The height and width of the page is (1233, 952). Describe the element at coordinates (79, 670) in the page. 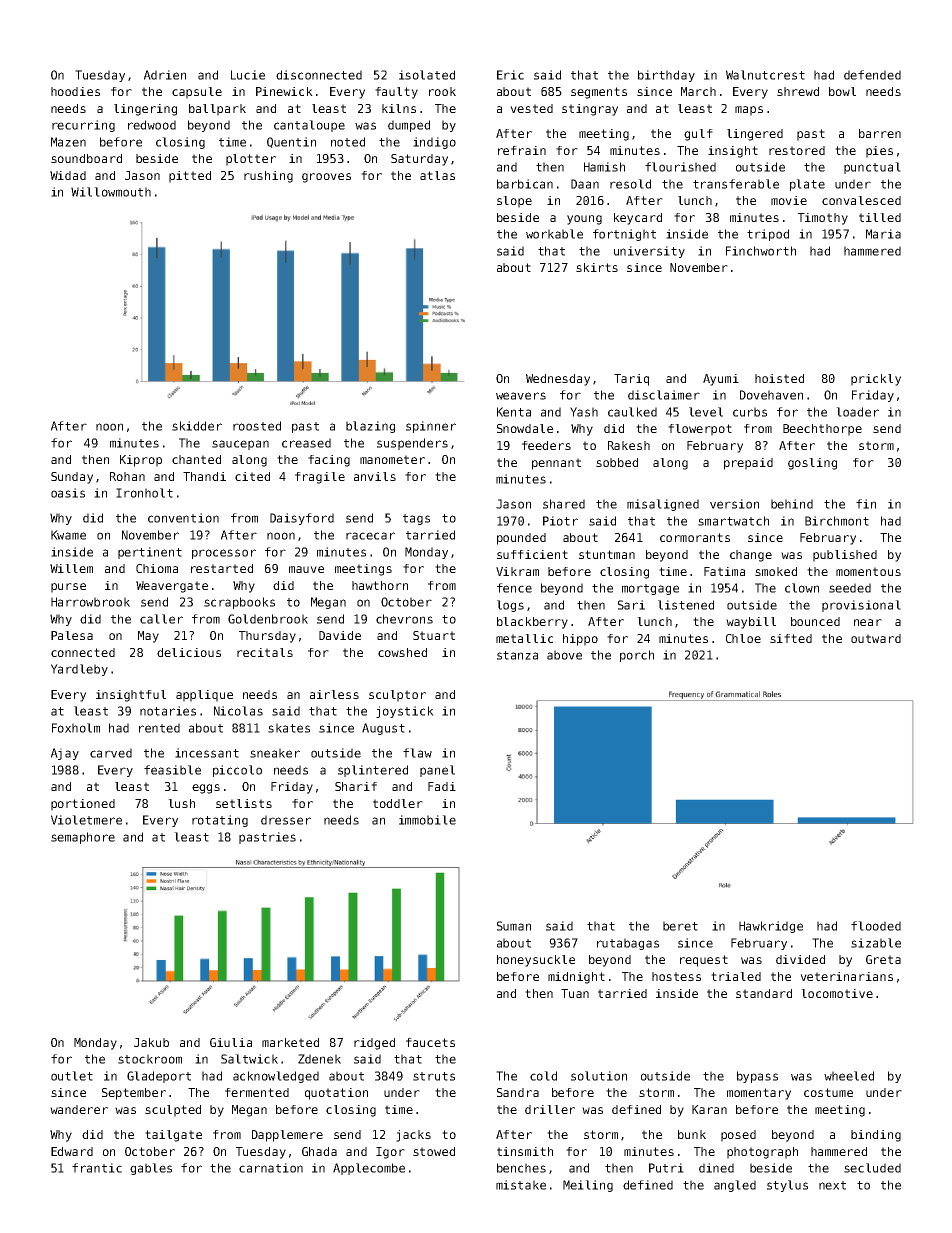

I see `Yardleby` at that location.
